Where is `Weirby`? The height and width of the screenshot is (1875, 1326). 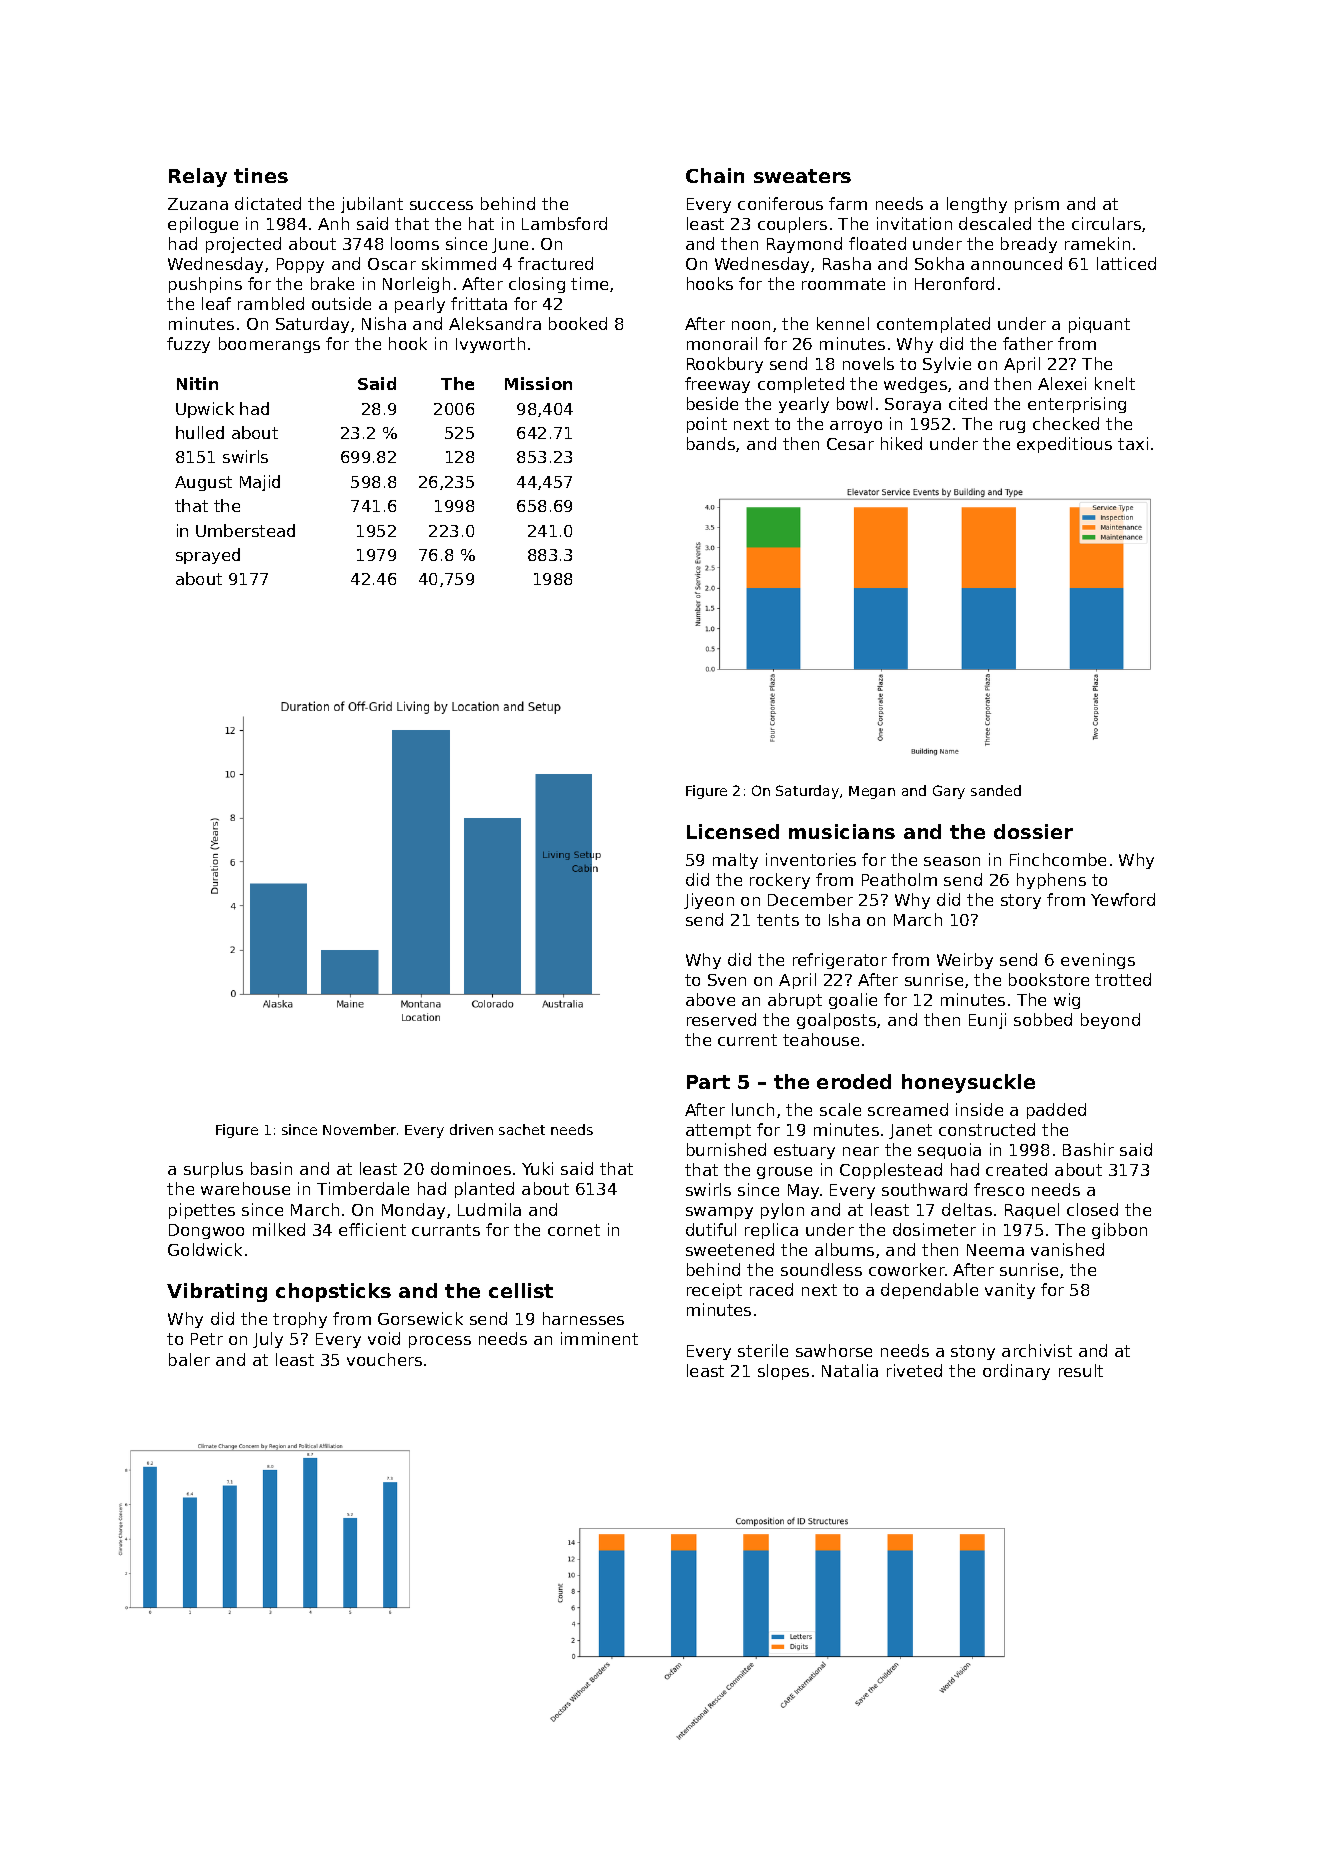
Weirby is located at coordinates (965, 961).
